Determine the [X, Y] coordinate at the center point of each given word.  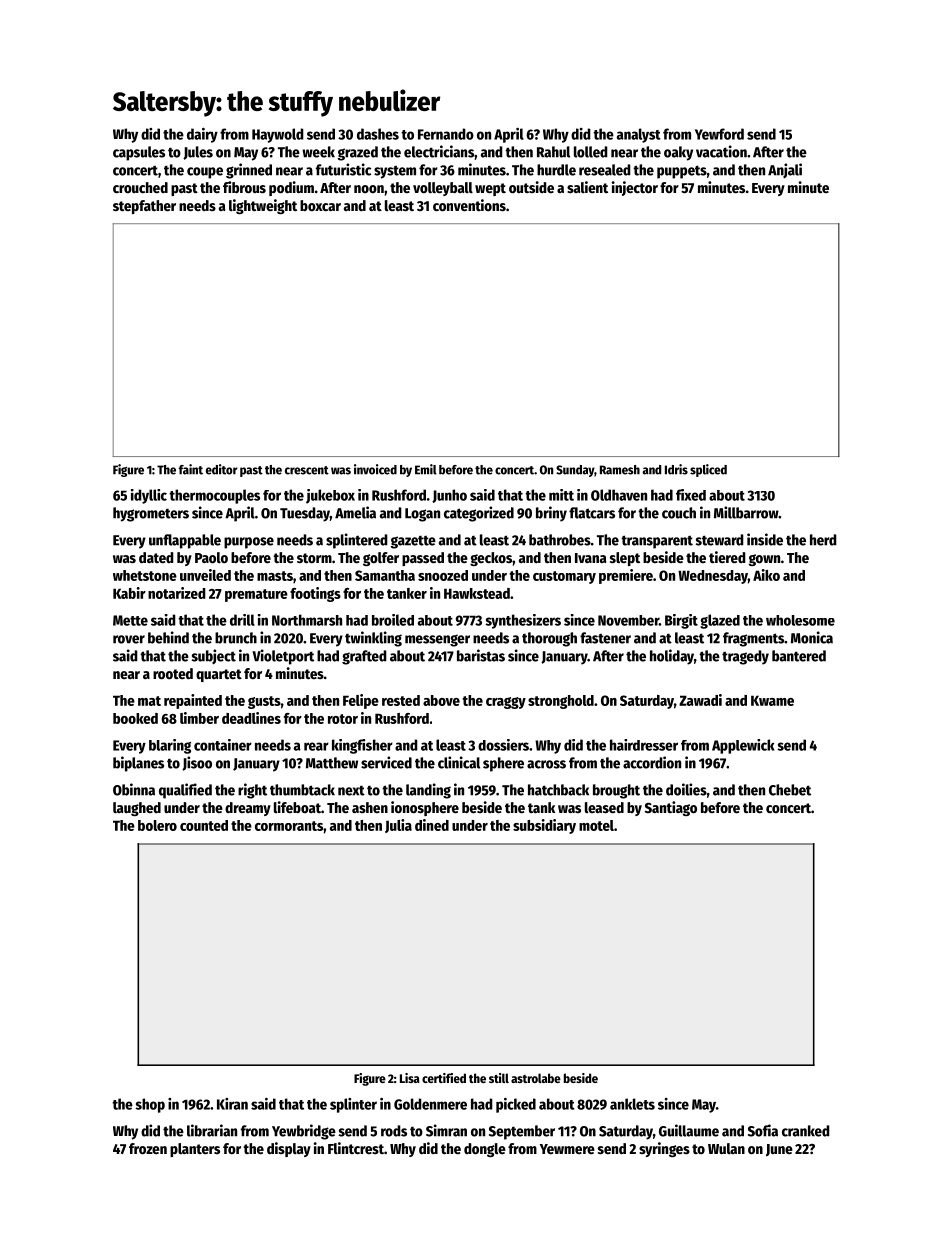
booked [135, 718]
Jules [198, 153]
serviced [386, 762]
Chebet [790, 790]
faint [191, 469]
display [289, 1149]
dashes [378, 134]
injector [635, 188]
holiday [672, 657]
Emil [426, 469]
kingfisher [362, 746]
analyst [639, 135]
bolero [157, 825]
